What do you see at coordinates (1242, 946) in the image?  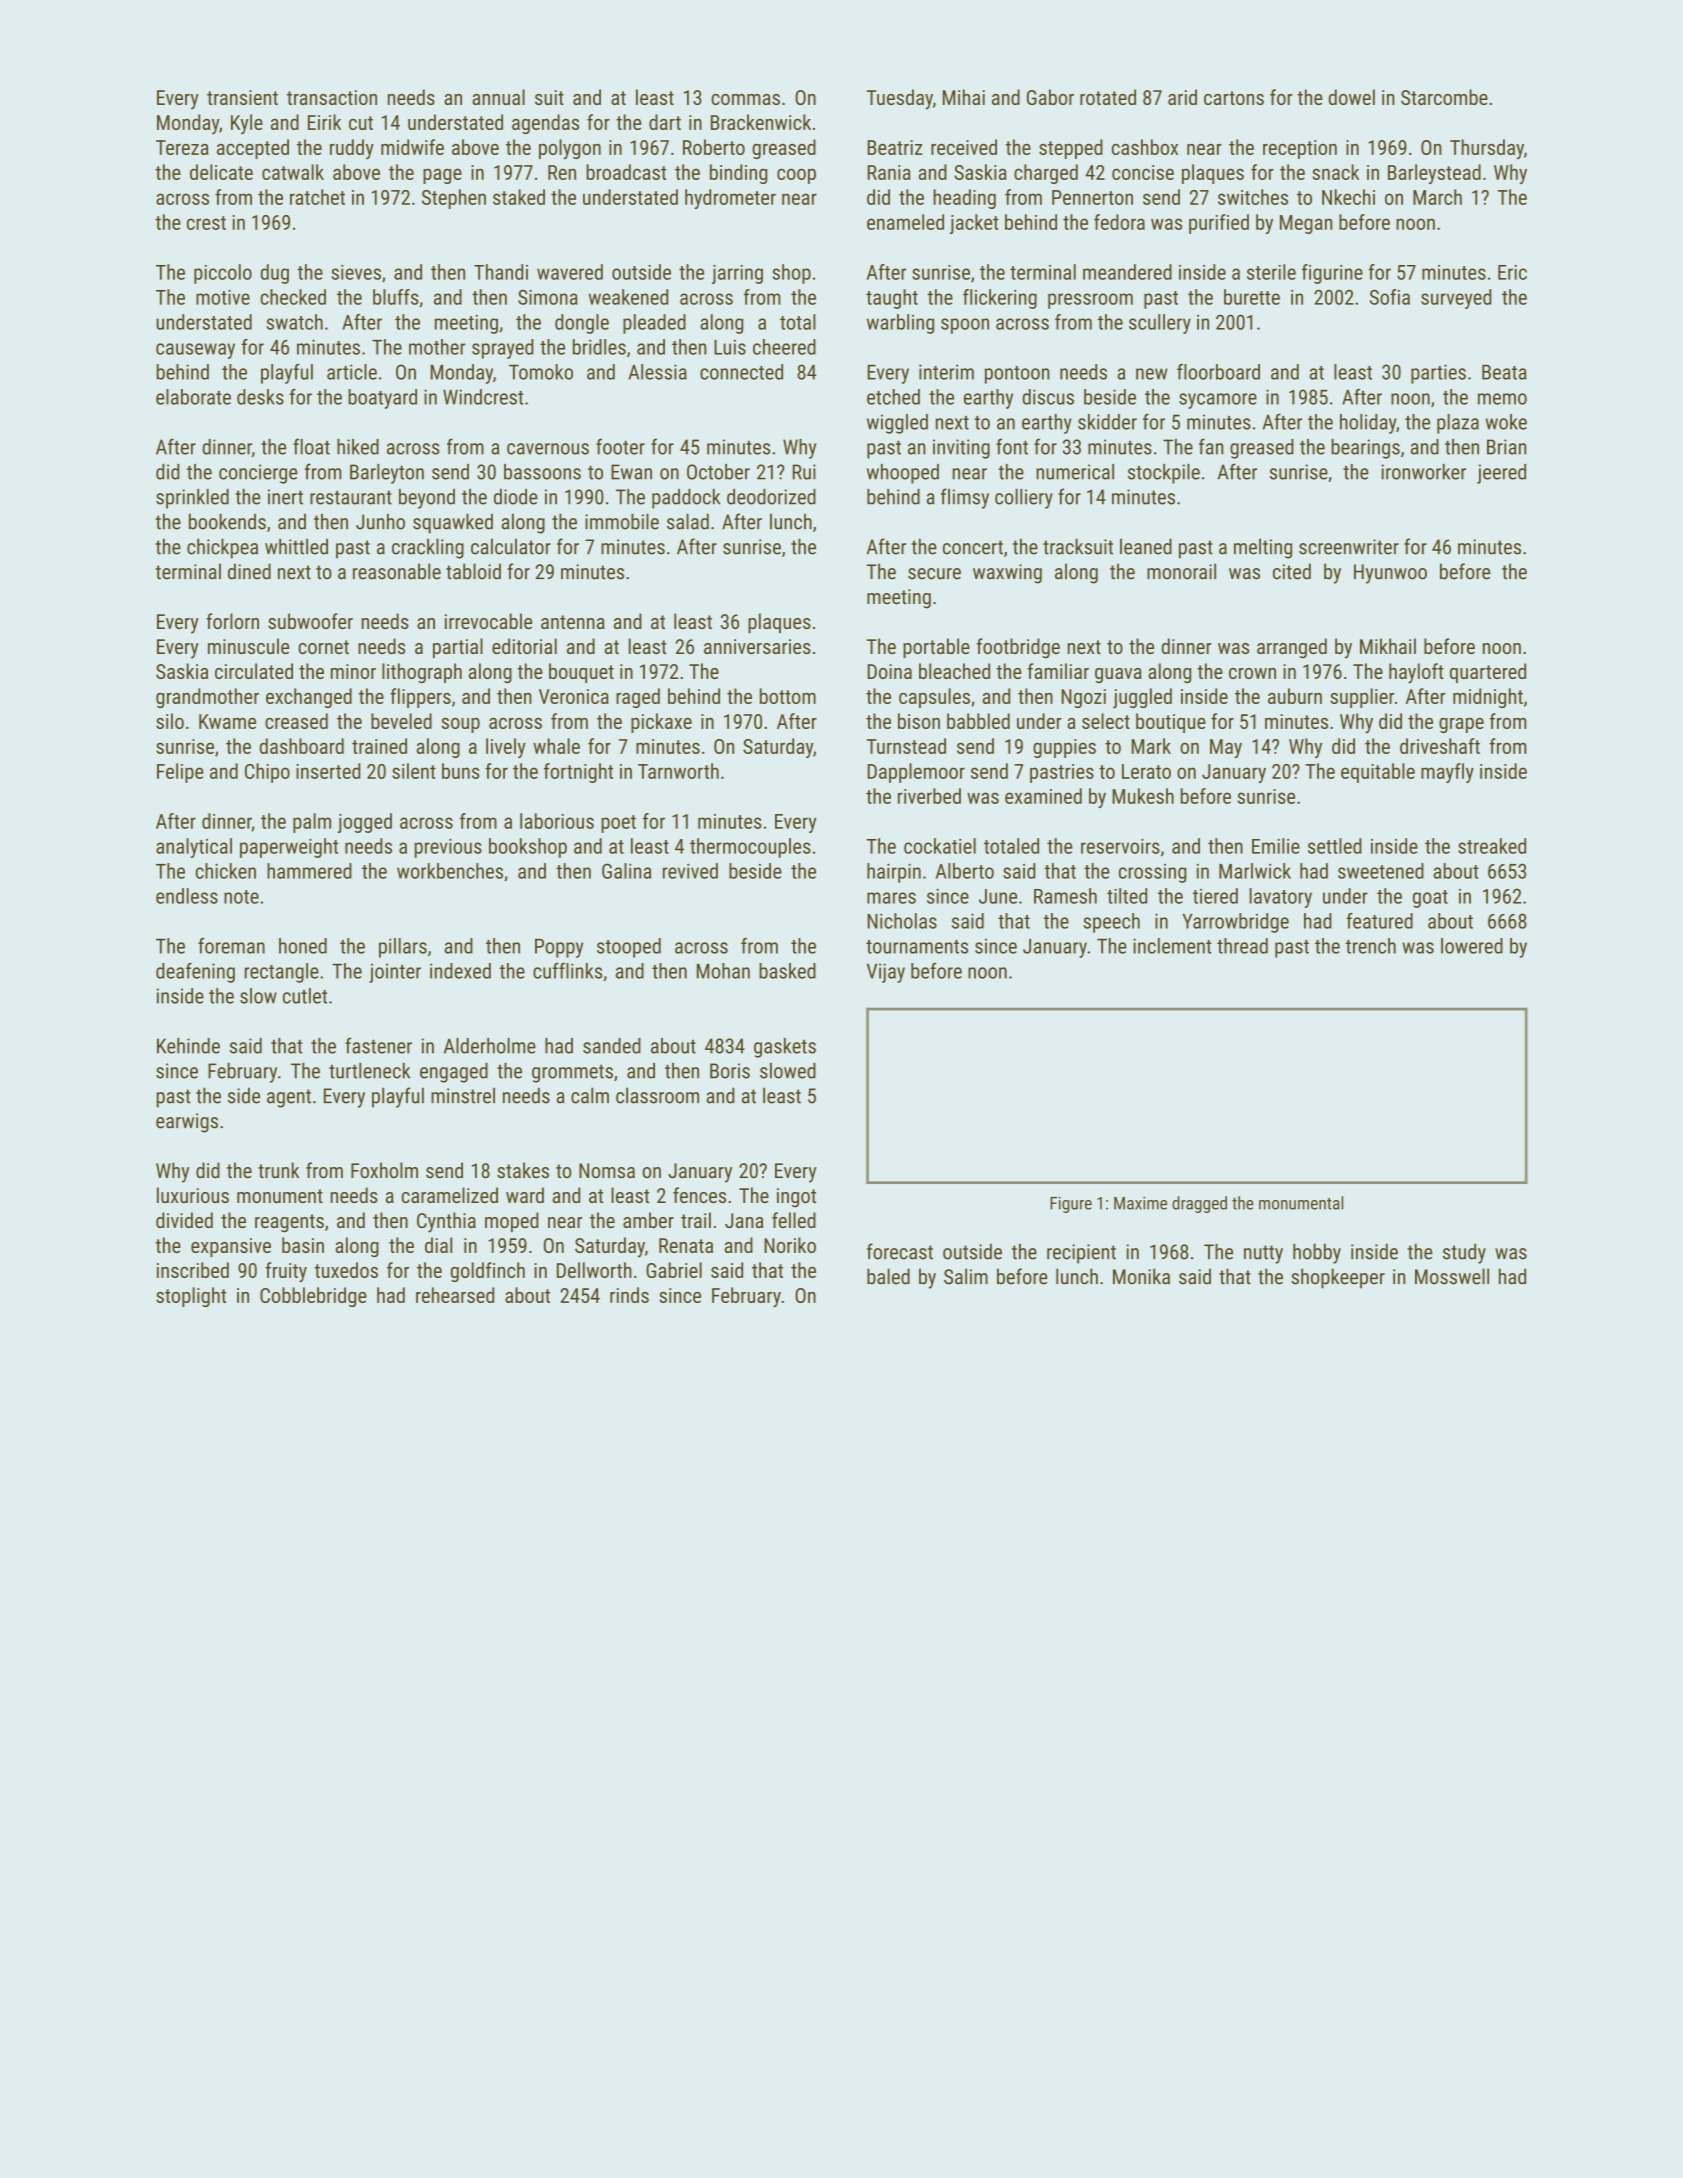 I see `thread` at bounding box center [1242, 946].
